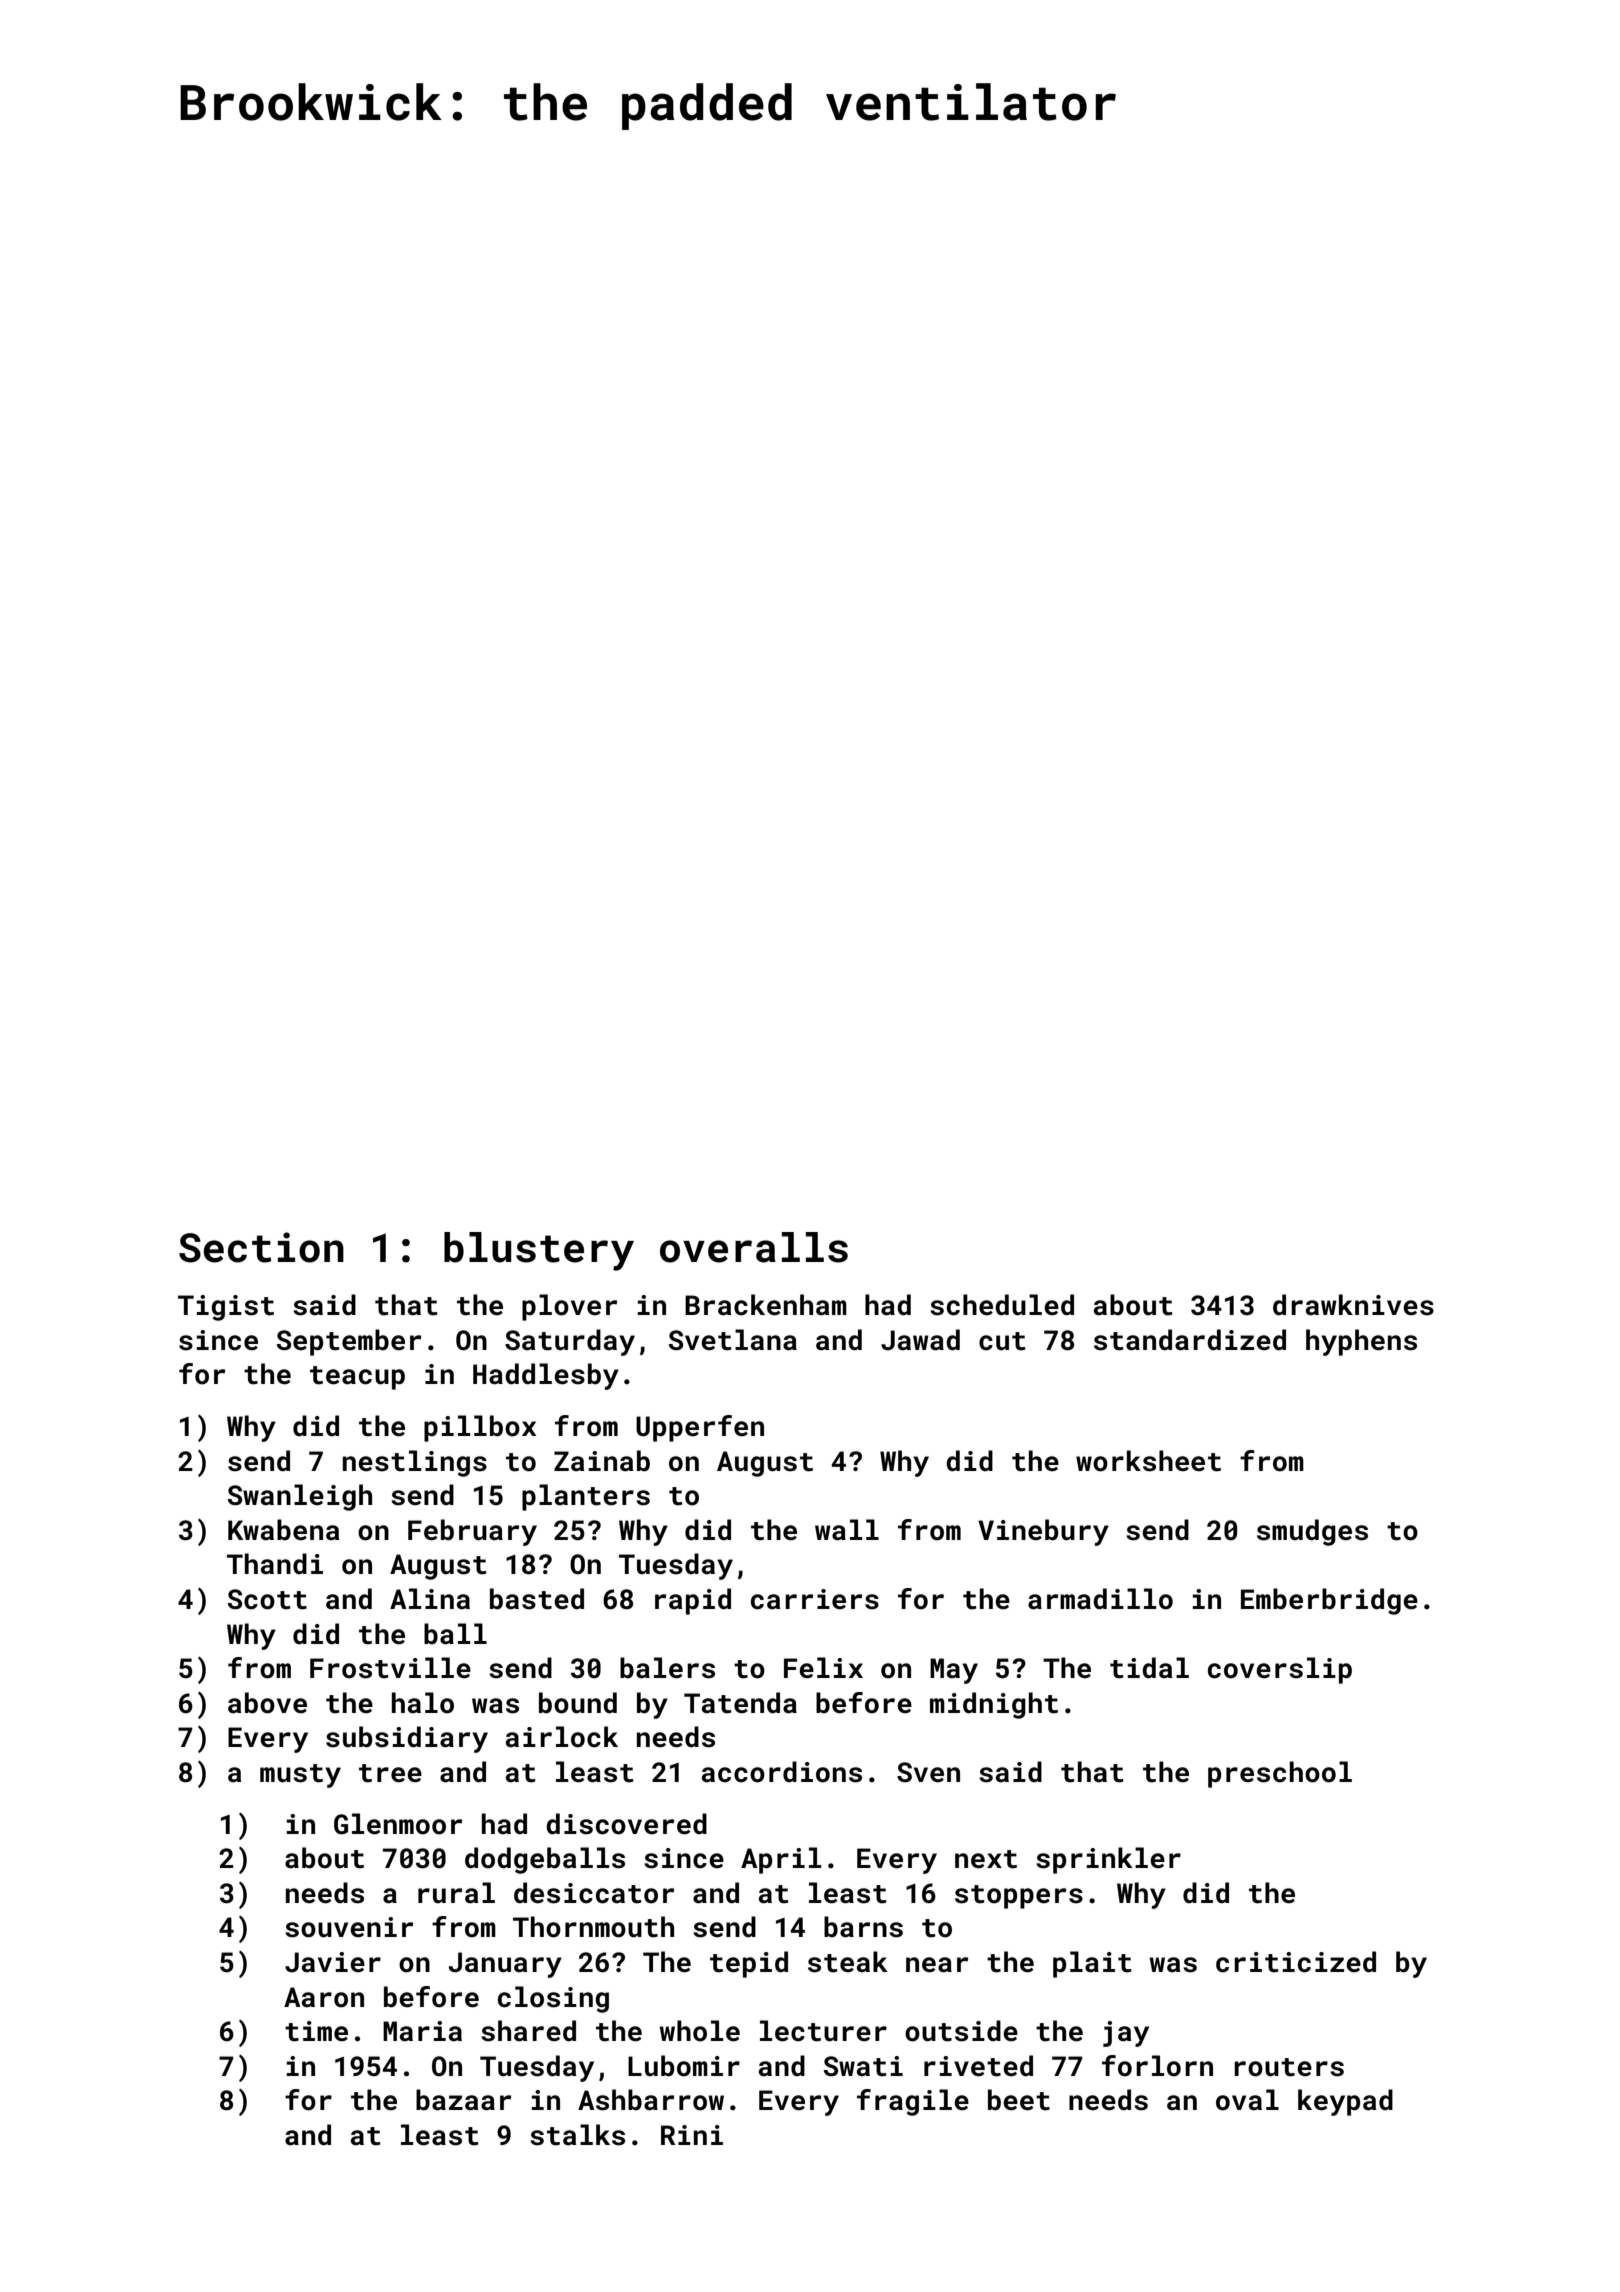  I want to click on Upperfen, so click(700, 1428).
